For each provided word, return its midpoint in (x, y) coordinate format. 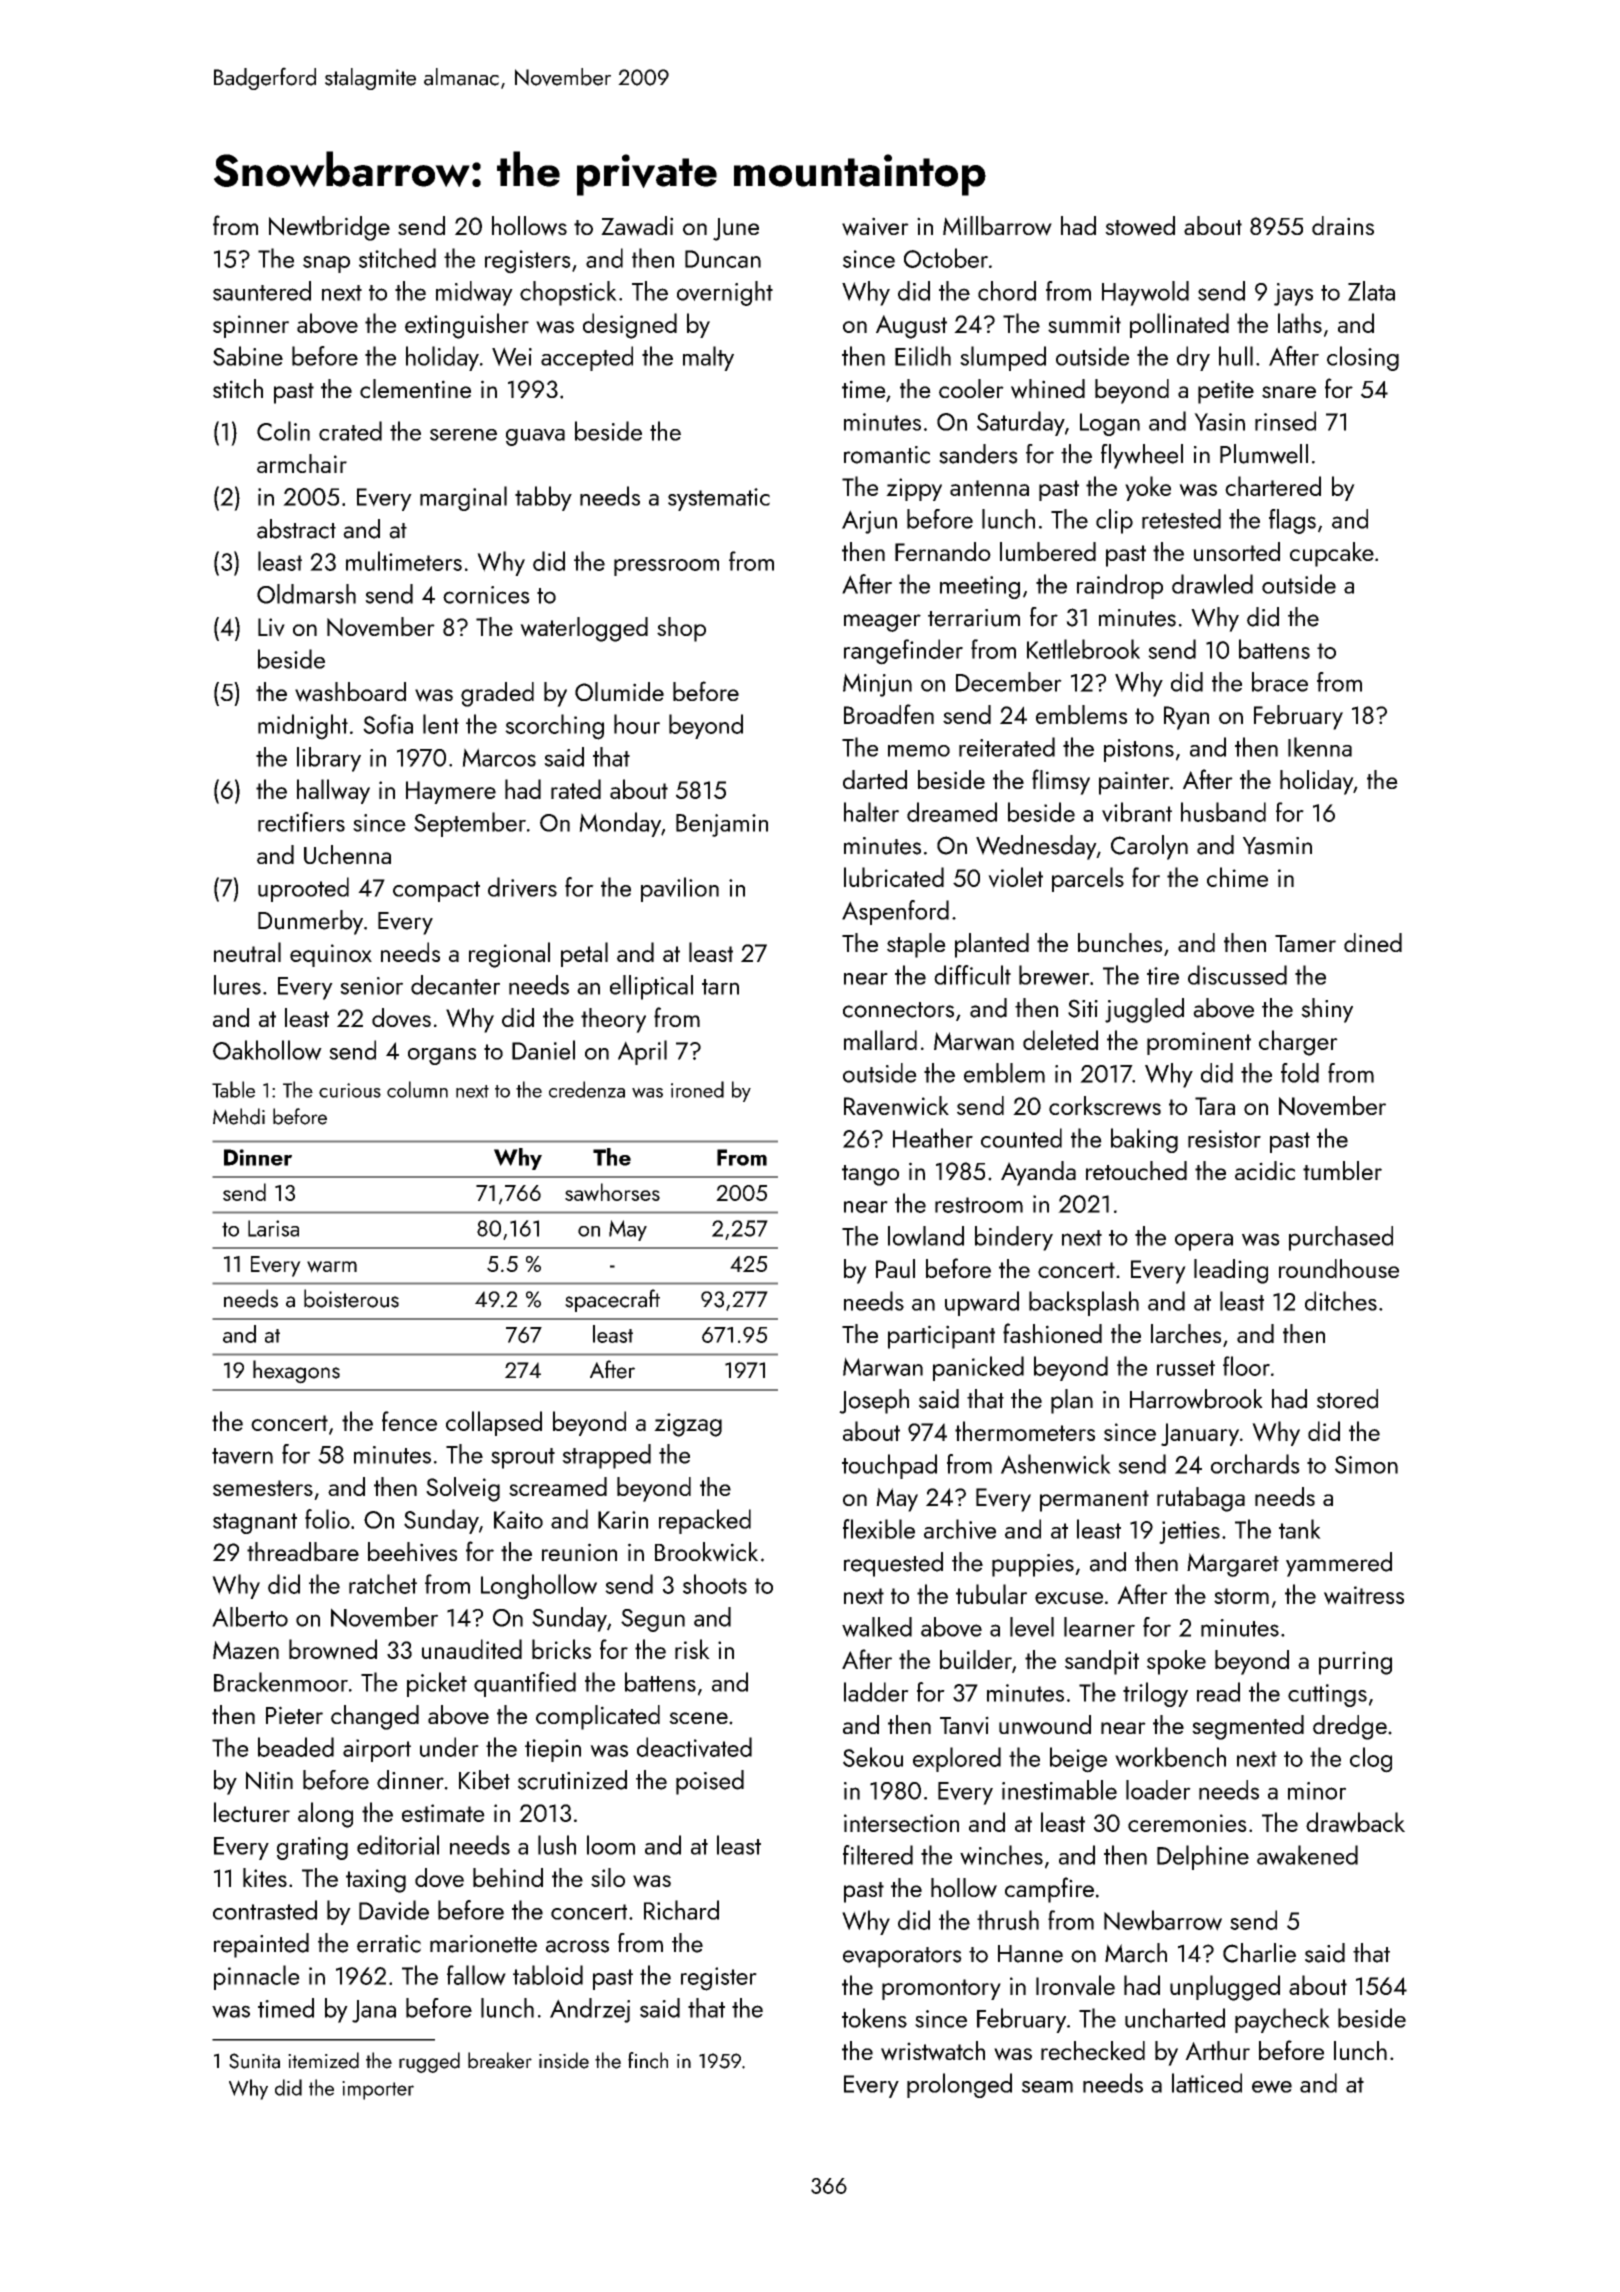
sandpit (1102, 1662)
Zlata (1371, 291)
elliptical (651, 987)
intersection (901, 1823)
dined (1373, 942)
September (470, 824)
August (911, 327)
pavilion (680, 889)
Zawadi (637, 226)
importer (378, 2090)
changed (375, 1717)
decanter (455, 985)
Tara (1215, 1106)
